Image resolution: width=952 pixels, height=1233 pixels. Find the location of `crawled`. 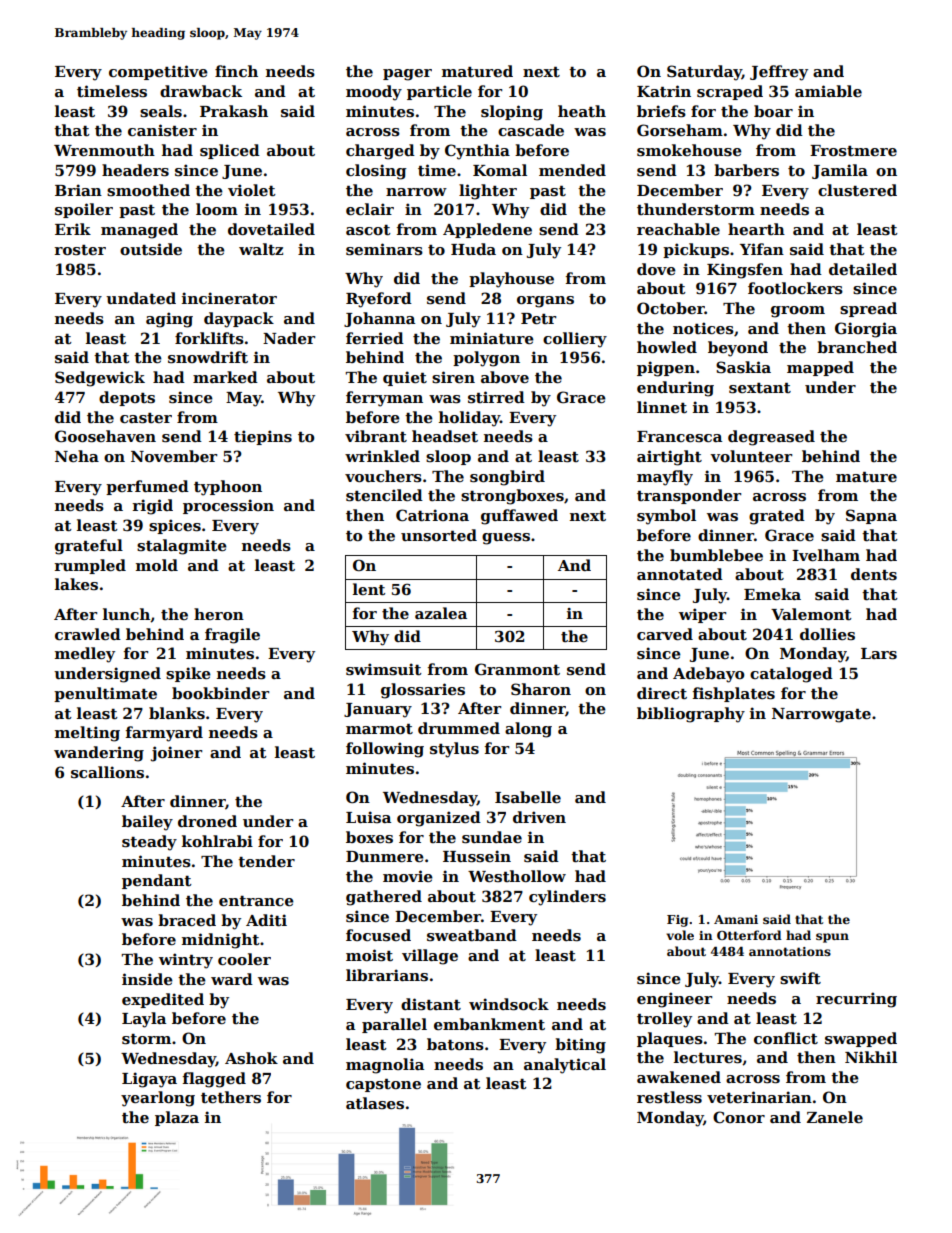

crawled is located at coordinates (88, 634).
